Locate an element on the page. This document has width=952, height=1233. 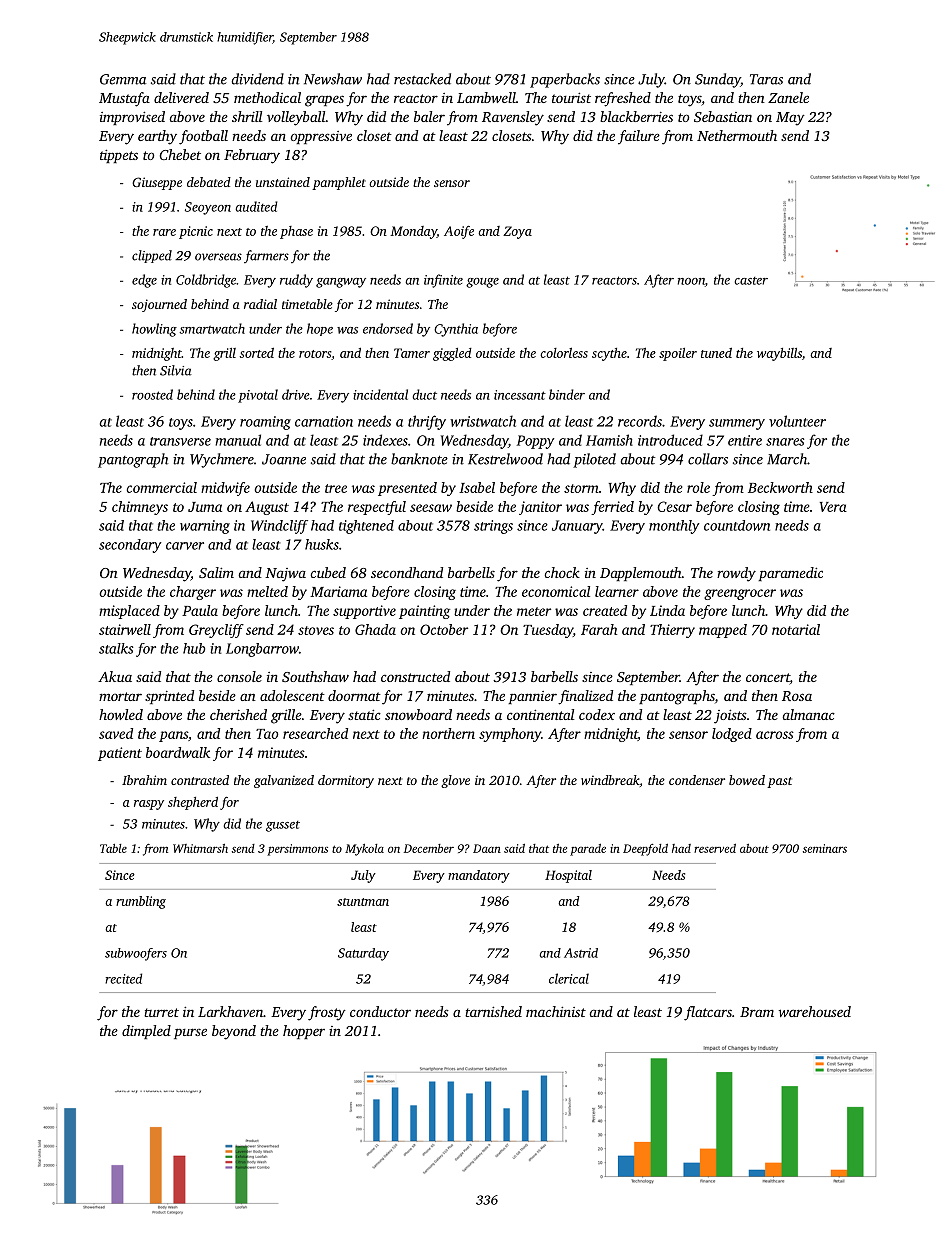
paramedic is located at coordinates (791, 574).
